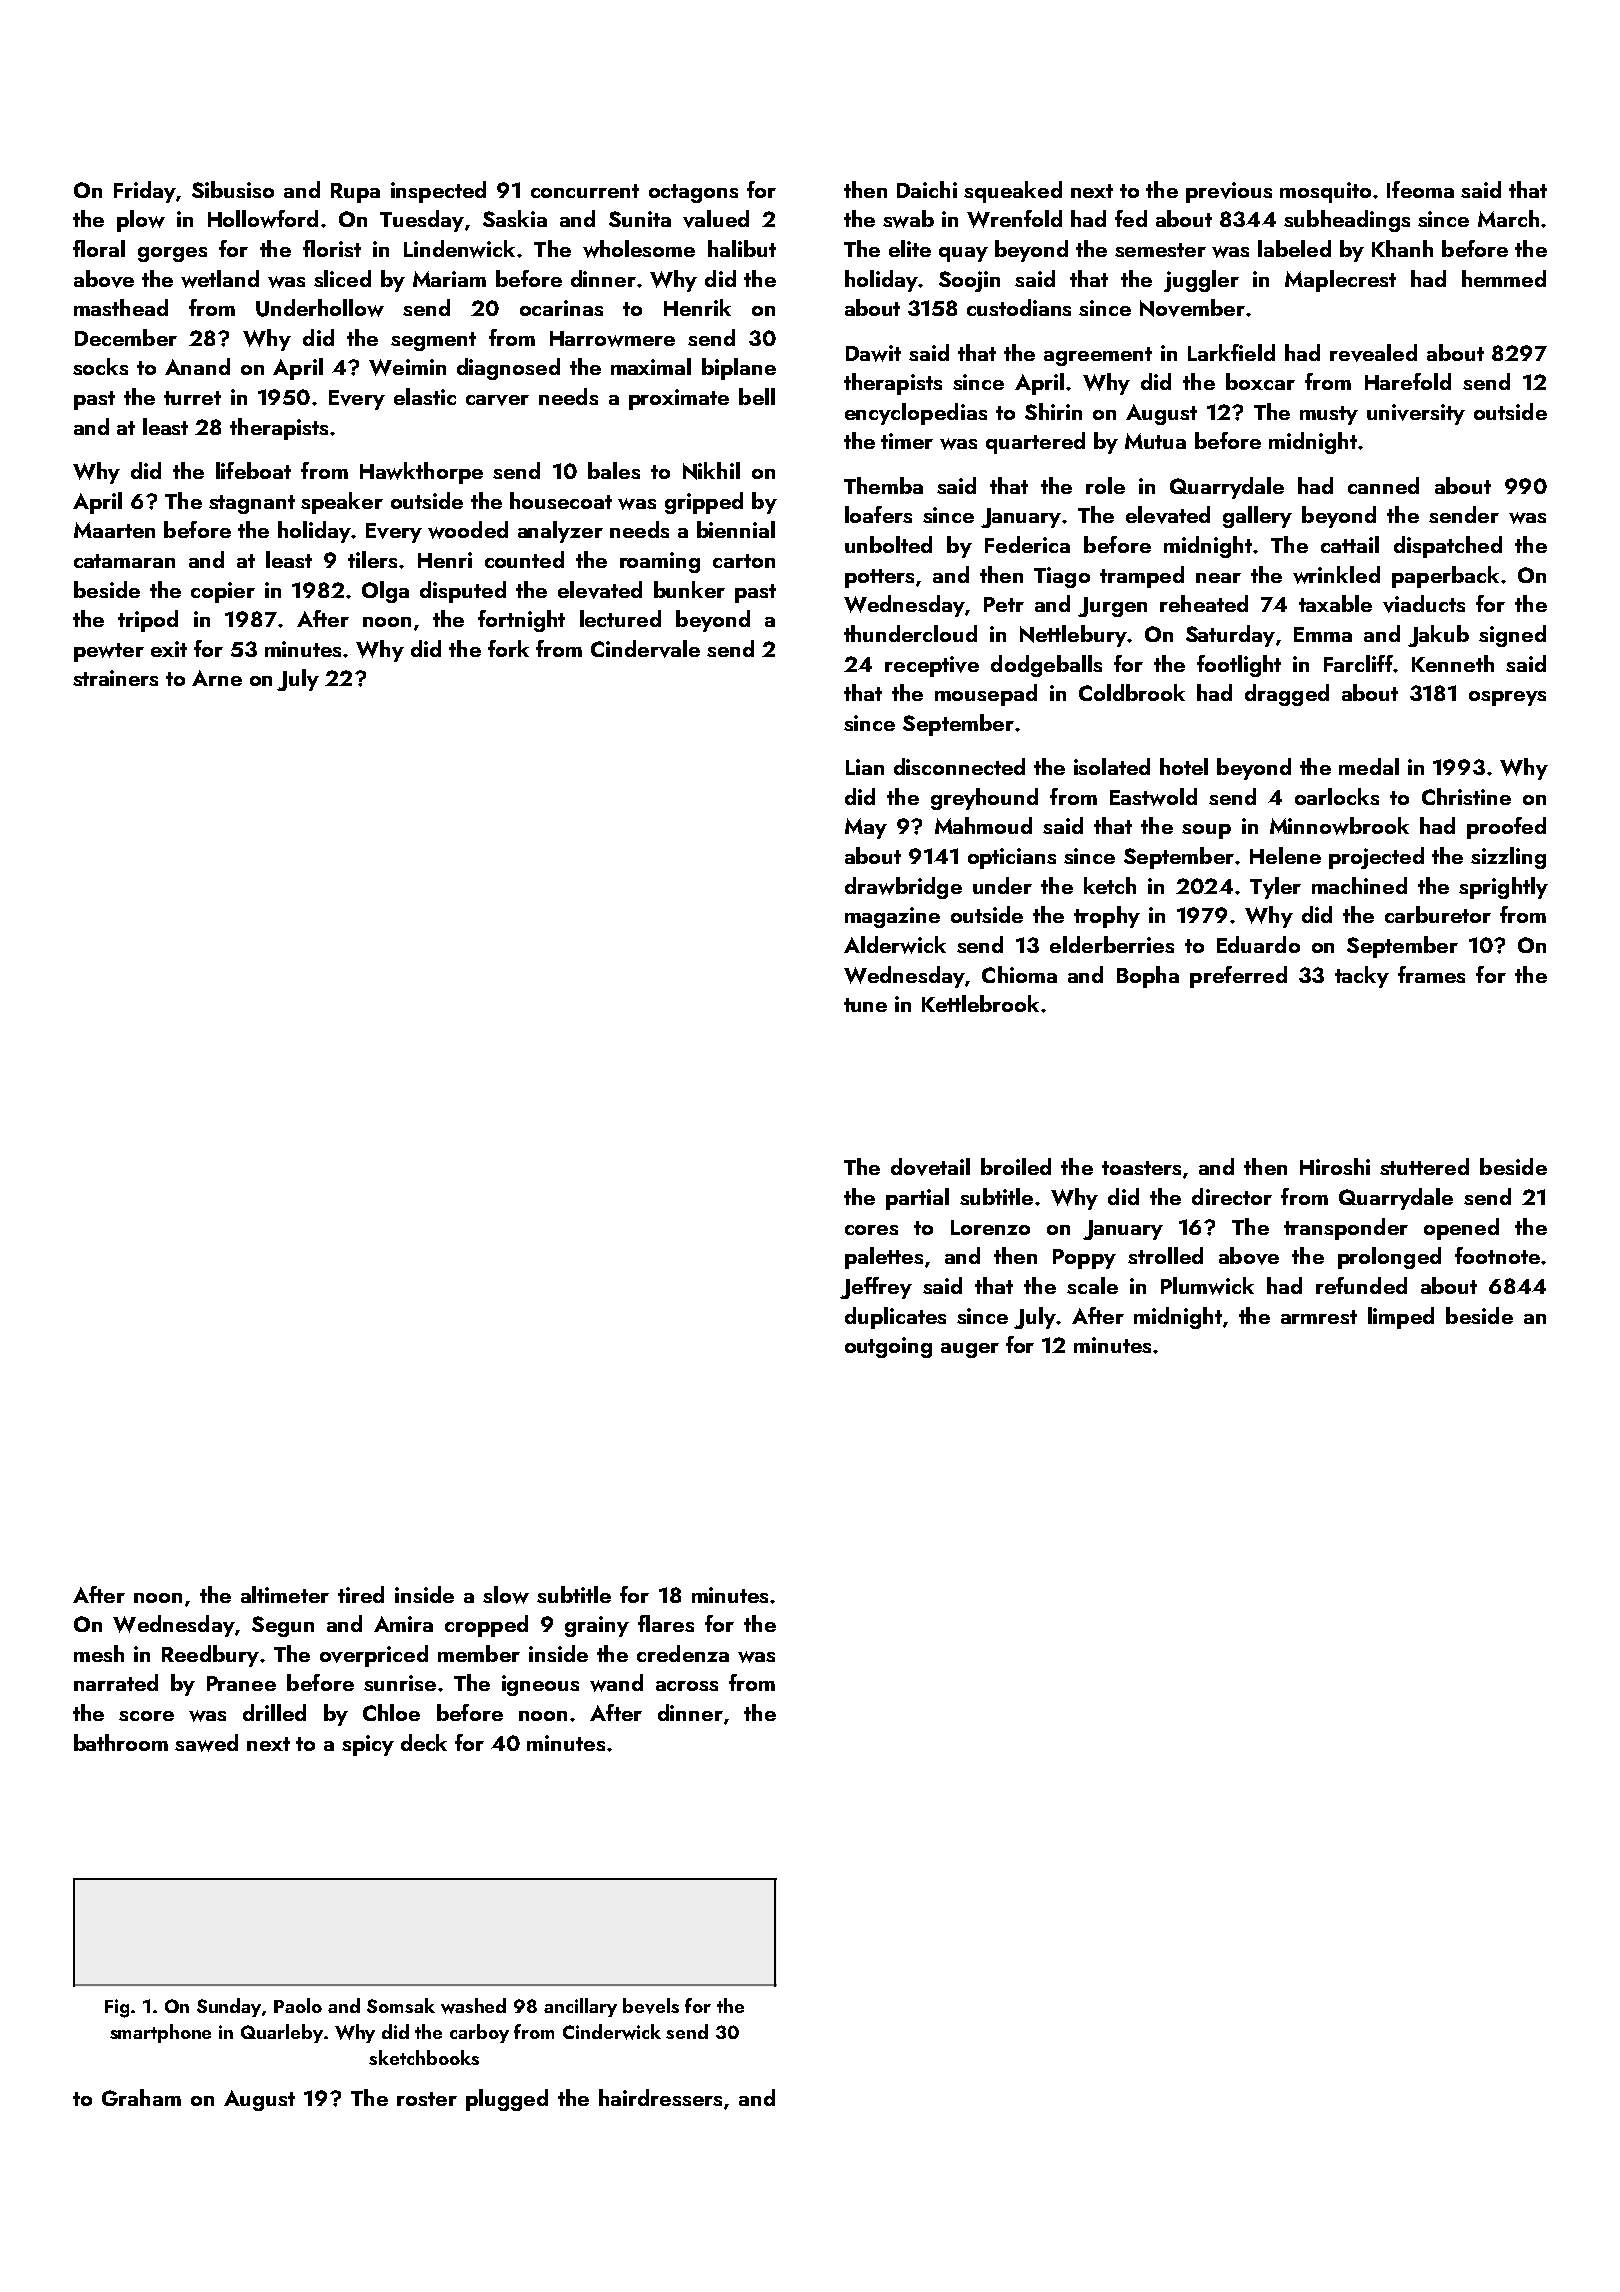 The image size is (1620, 2292). I want to click on loafers, so click(878, 514).
